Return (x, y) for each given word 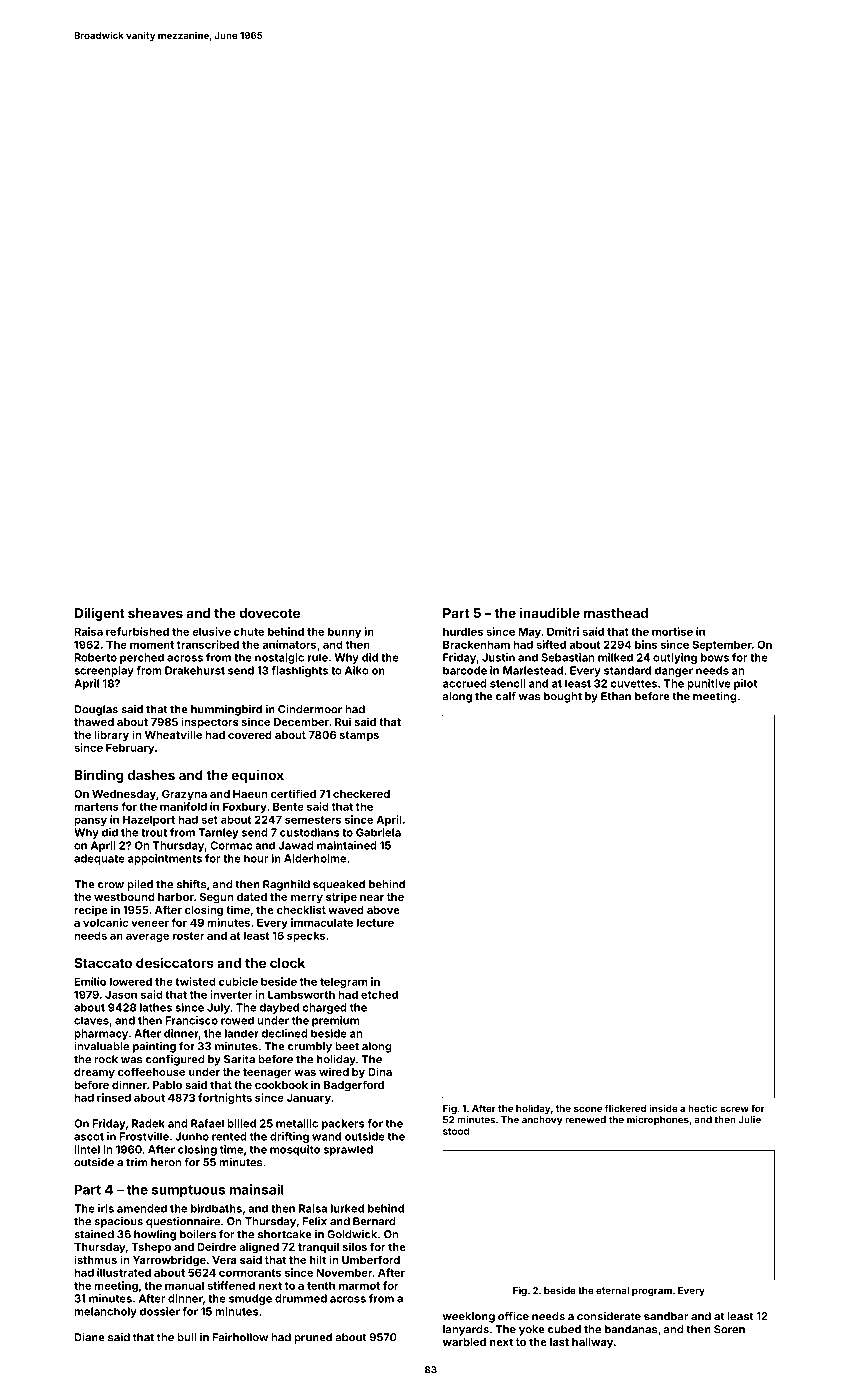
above (383, 910)
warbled (464, 1342)
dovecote (269, 613)
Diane (89, 1337)
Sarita (239, 1059)
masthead (616, 613)
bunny (344, 632)
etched (379, 994)
